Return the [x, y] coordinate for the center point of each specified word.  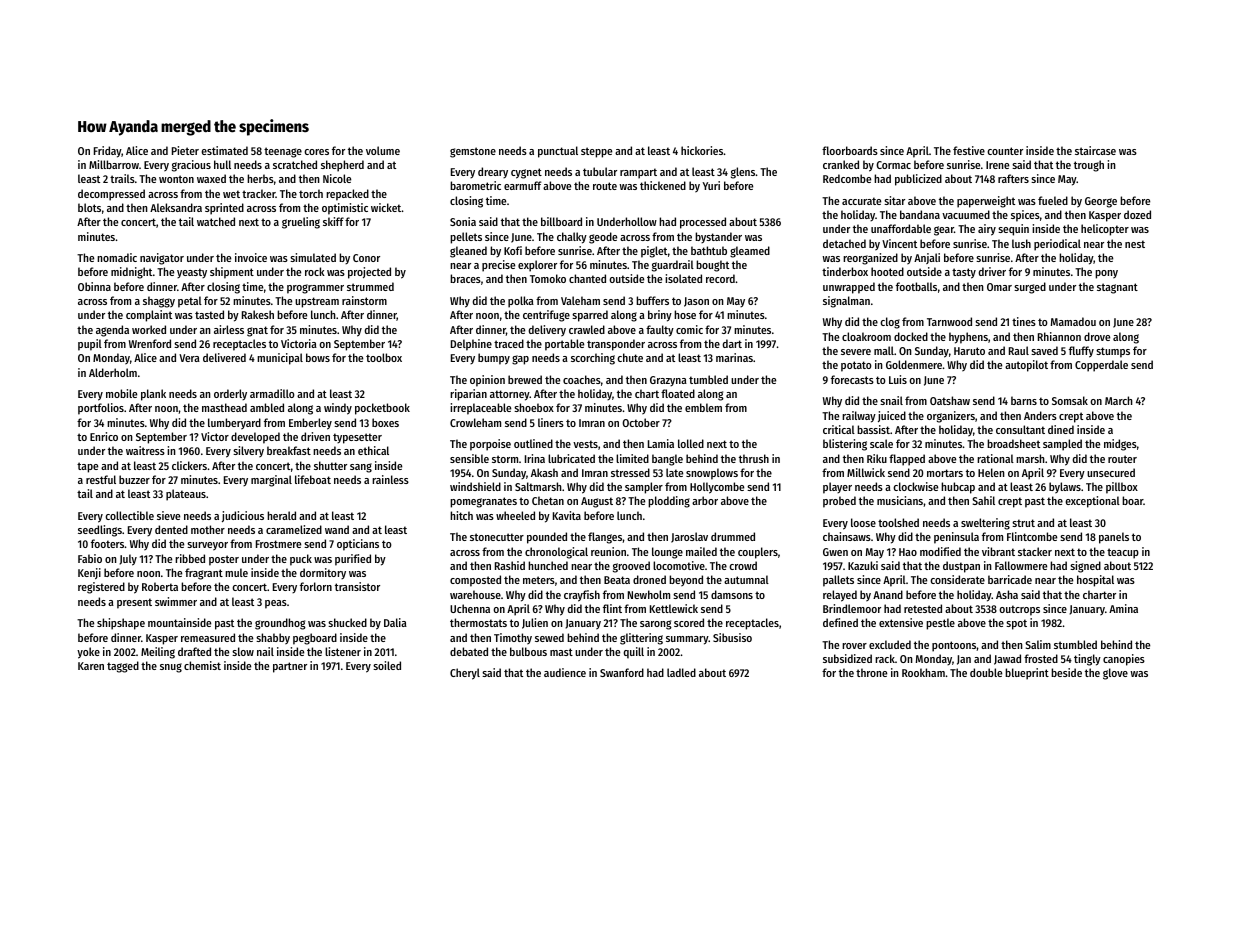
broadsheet [1013, 443]
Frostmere [278, 544]
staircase [1095, 150]
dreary [493, 172]
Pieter [185, 150]
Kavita [567, 515]
